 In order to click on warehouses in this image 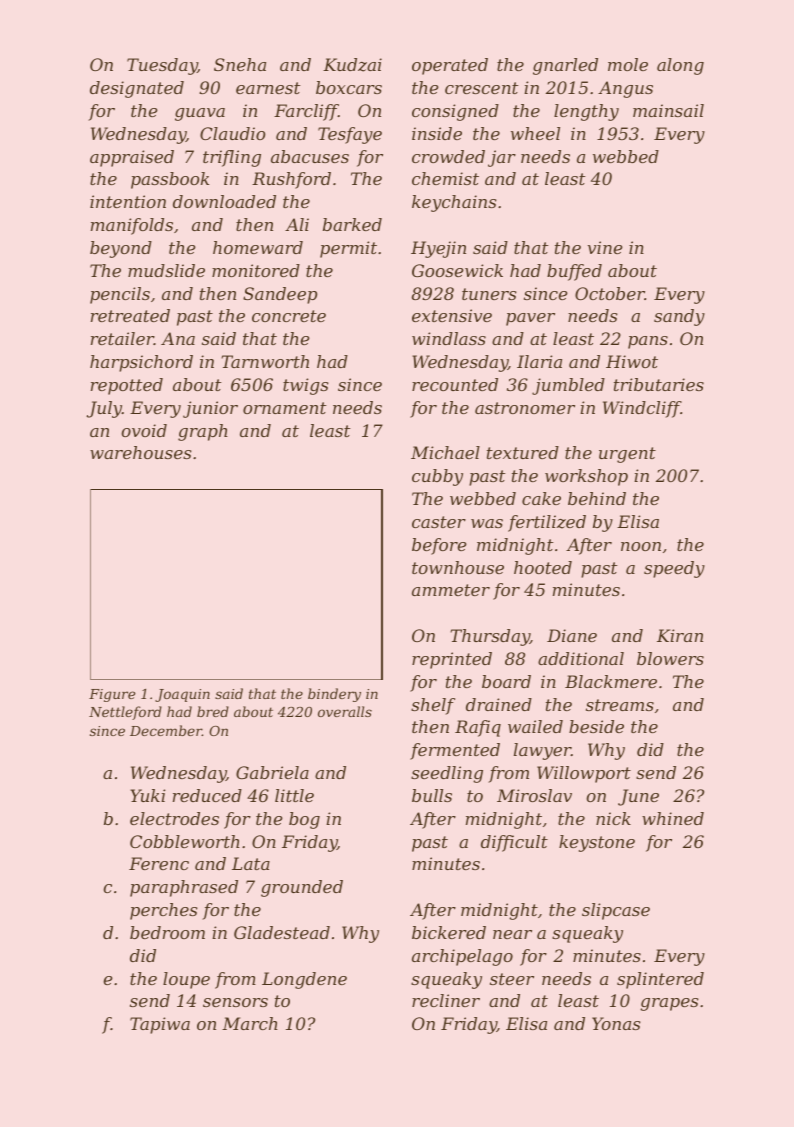, I will do `click(140, 452)`.
